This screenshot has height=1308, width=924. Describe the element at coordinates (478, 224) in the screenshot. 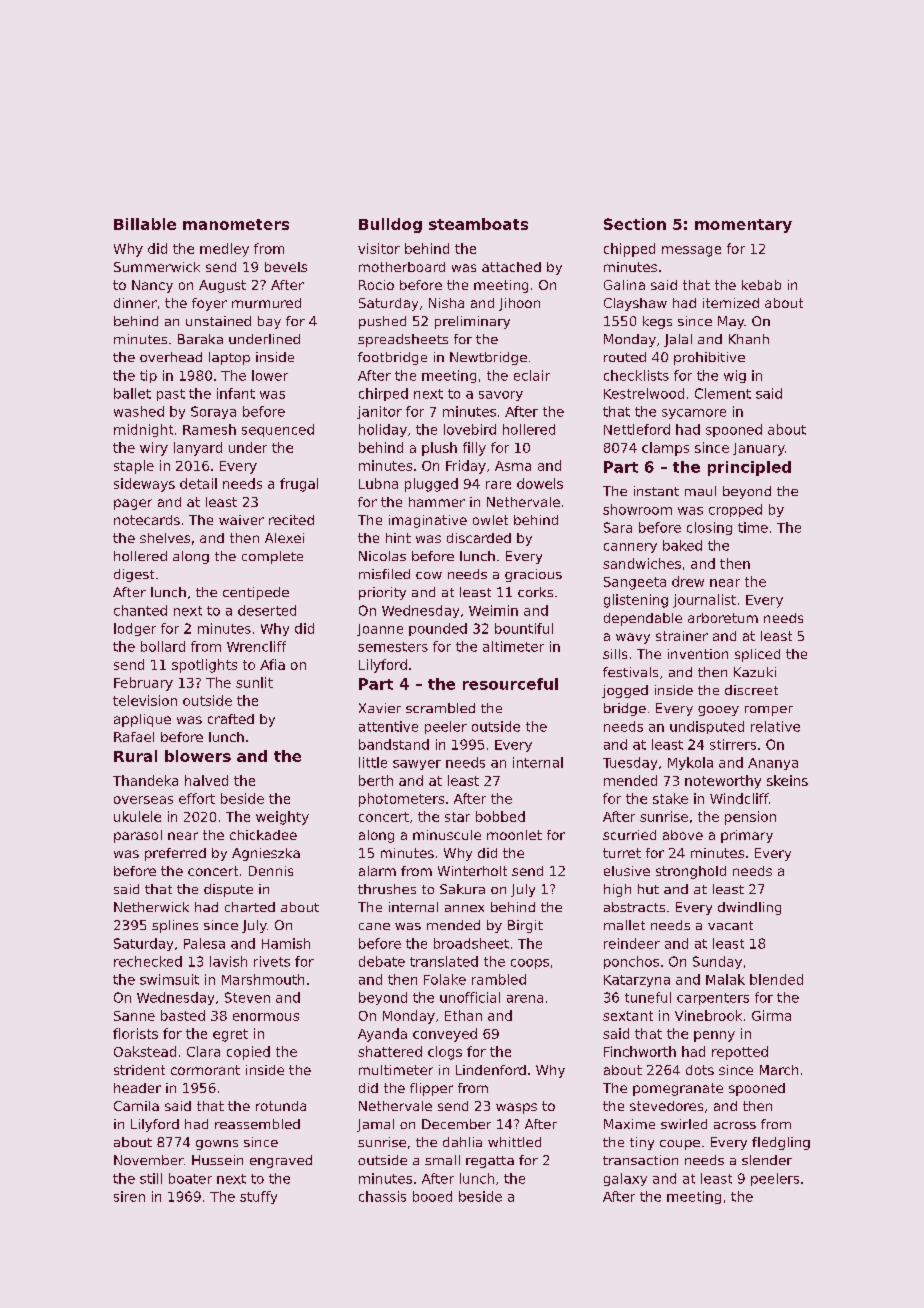

I see `steamboats` at that location.
